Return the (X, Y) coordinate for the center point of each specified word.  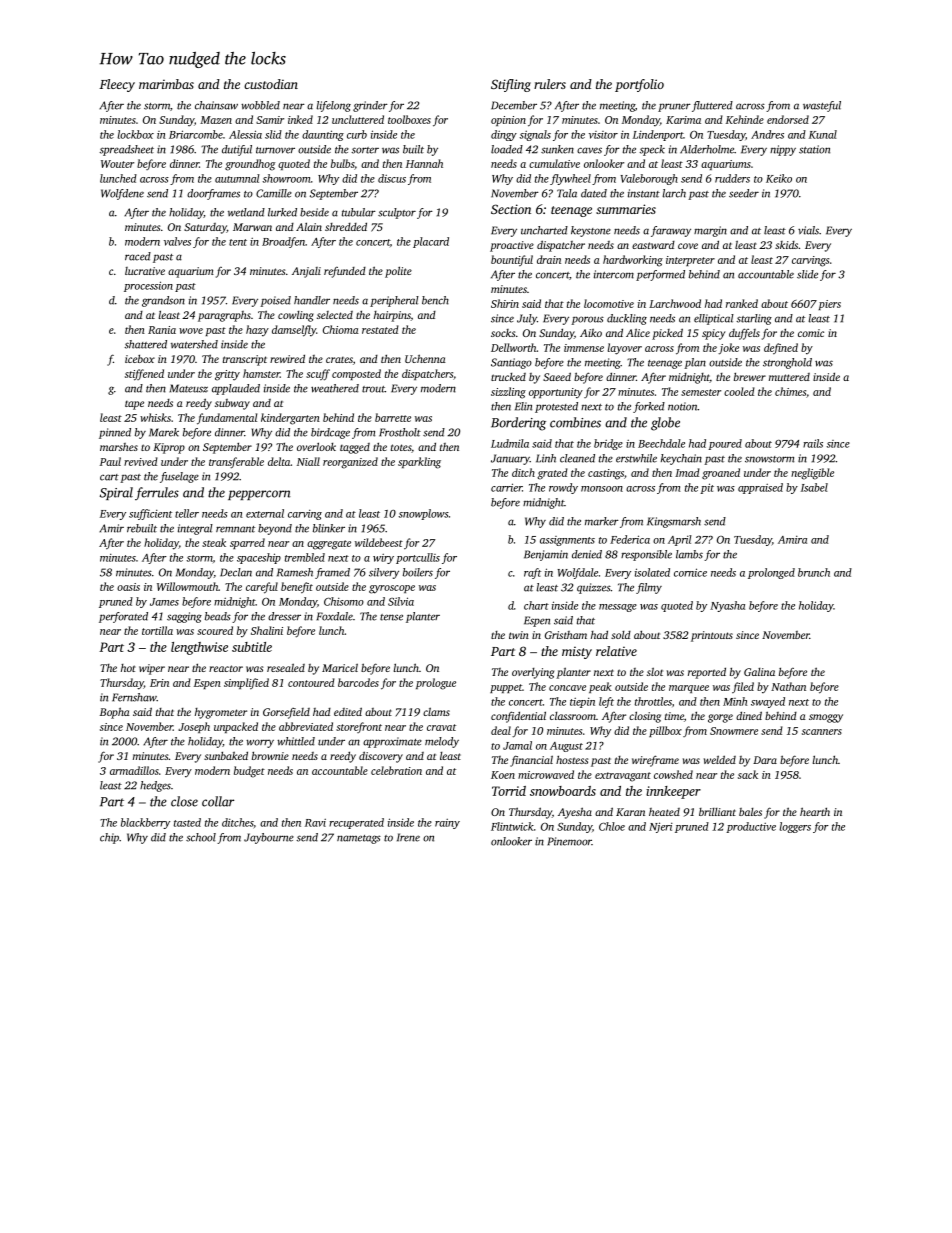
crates (339, 359)
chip (109, 838)
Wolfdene (122, 194)
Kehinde (745, 119)
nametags (359, 839)
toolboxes (409, 119)
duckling (627, 319)
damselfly (294, 331)
